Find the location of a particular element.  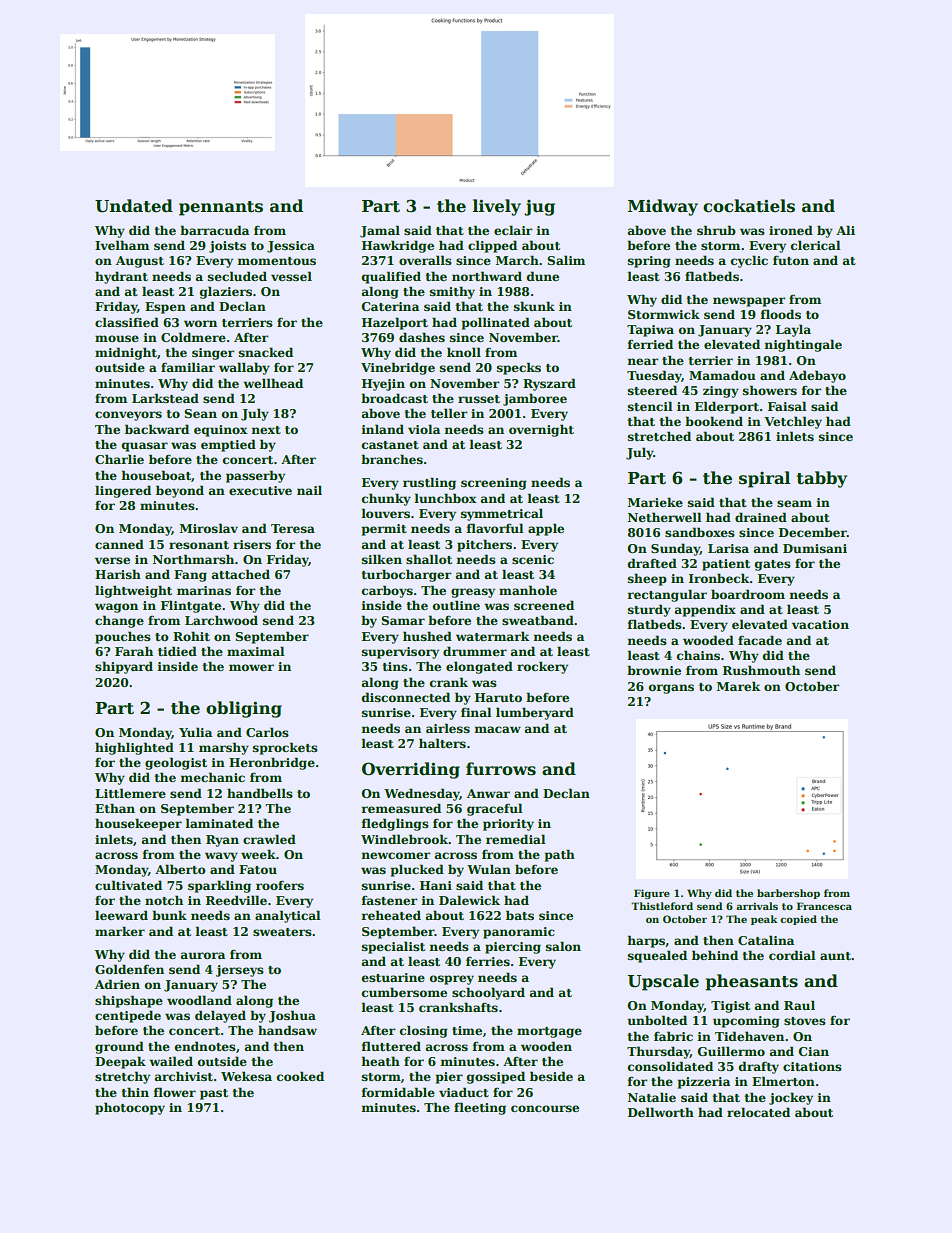

aurora is located at coordinates (203, 955).
